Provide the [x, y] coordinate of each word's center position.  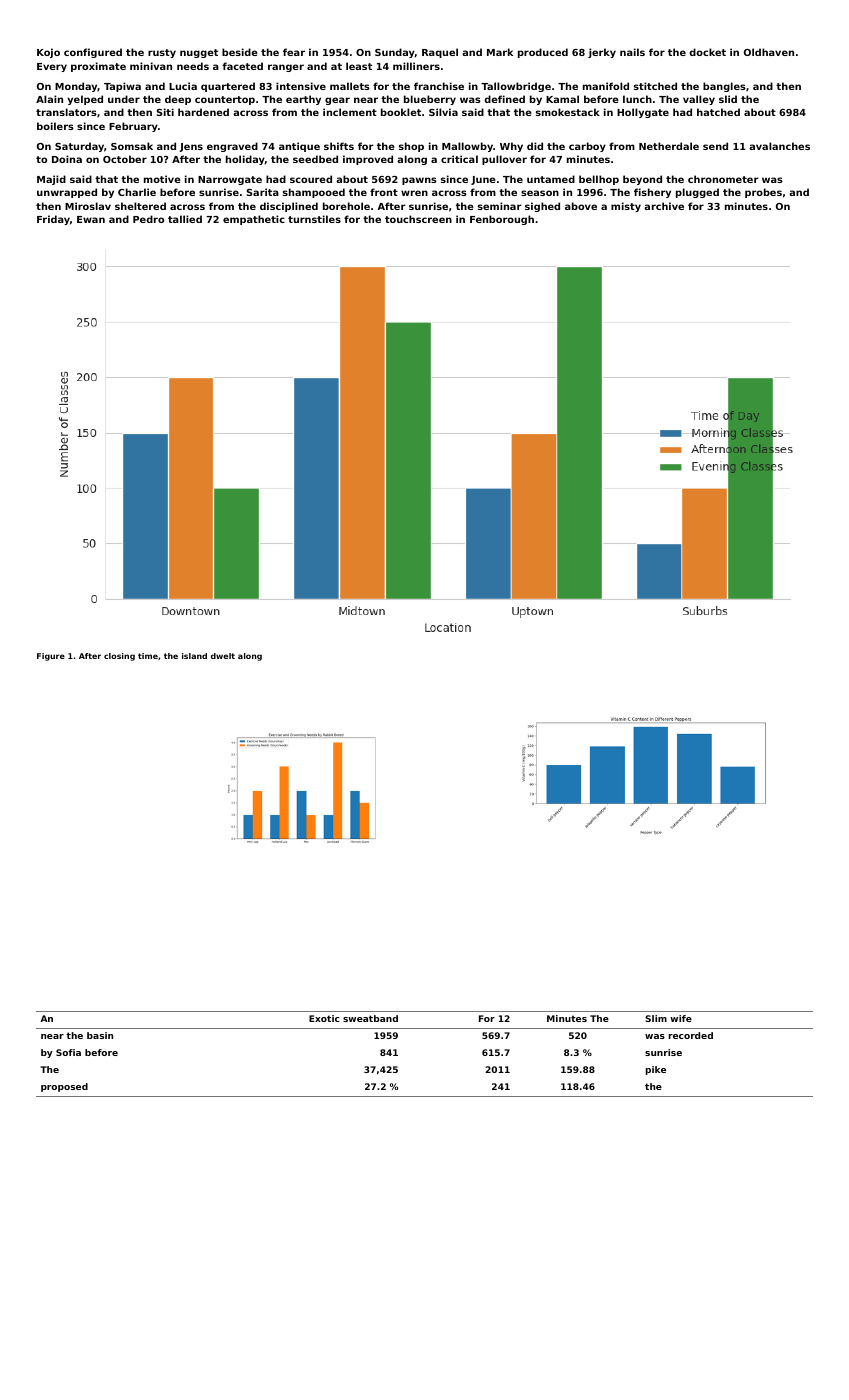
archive [664, 206]
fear [294, 52]
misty [626, 207]
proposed [64, 1087]
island [194, 656]
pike [655, 1070]
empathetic [254, 220]
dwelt [223, 656]
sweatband [370, 1018]
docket [707, 52]
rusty [162, 53]
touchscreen [418, 219]
